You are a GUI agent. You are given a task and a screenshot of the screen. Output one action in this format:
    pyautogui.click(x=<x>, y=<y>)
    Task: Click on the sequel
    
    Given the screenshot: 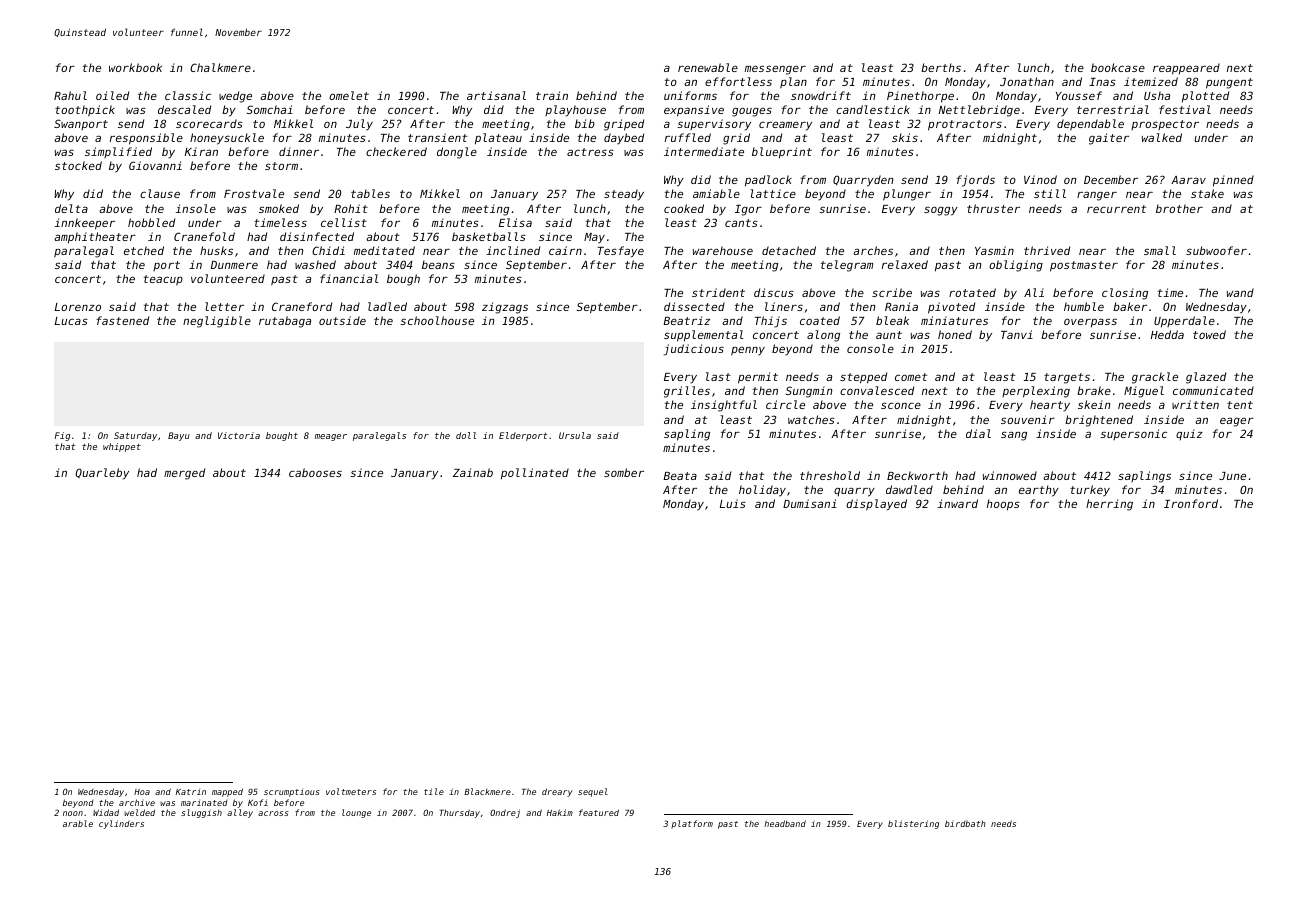 What is the action you would take?
    pyautogui.click(x=593, y=792)
